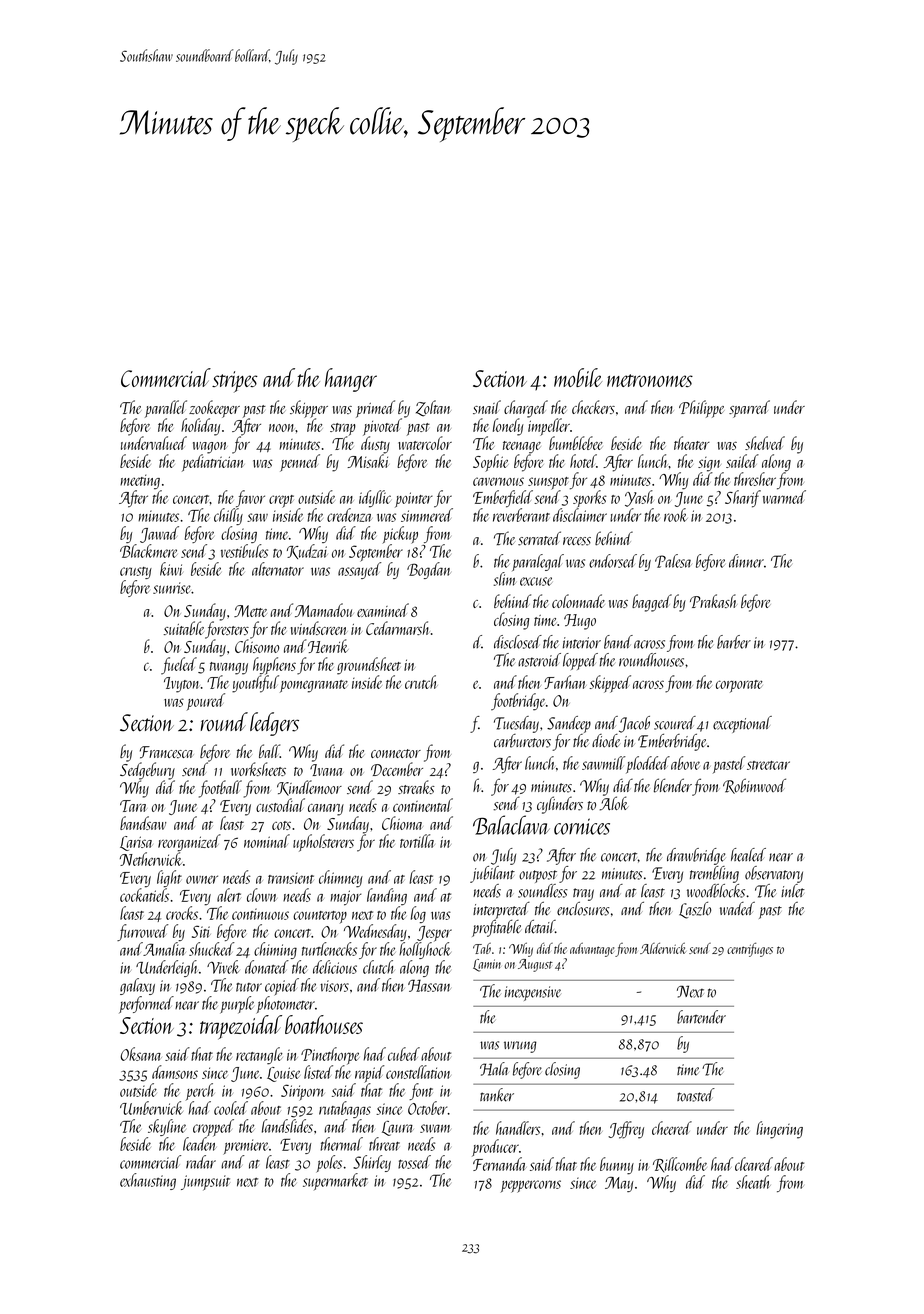  What do you see at coordinates (140, 482) in the screenshot?
I see `meeting` at bounding box center [140, 482].
